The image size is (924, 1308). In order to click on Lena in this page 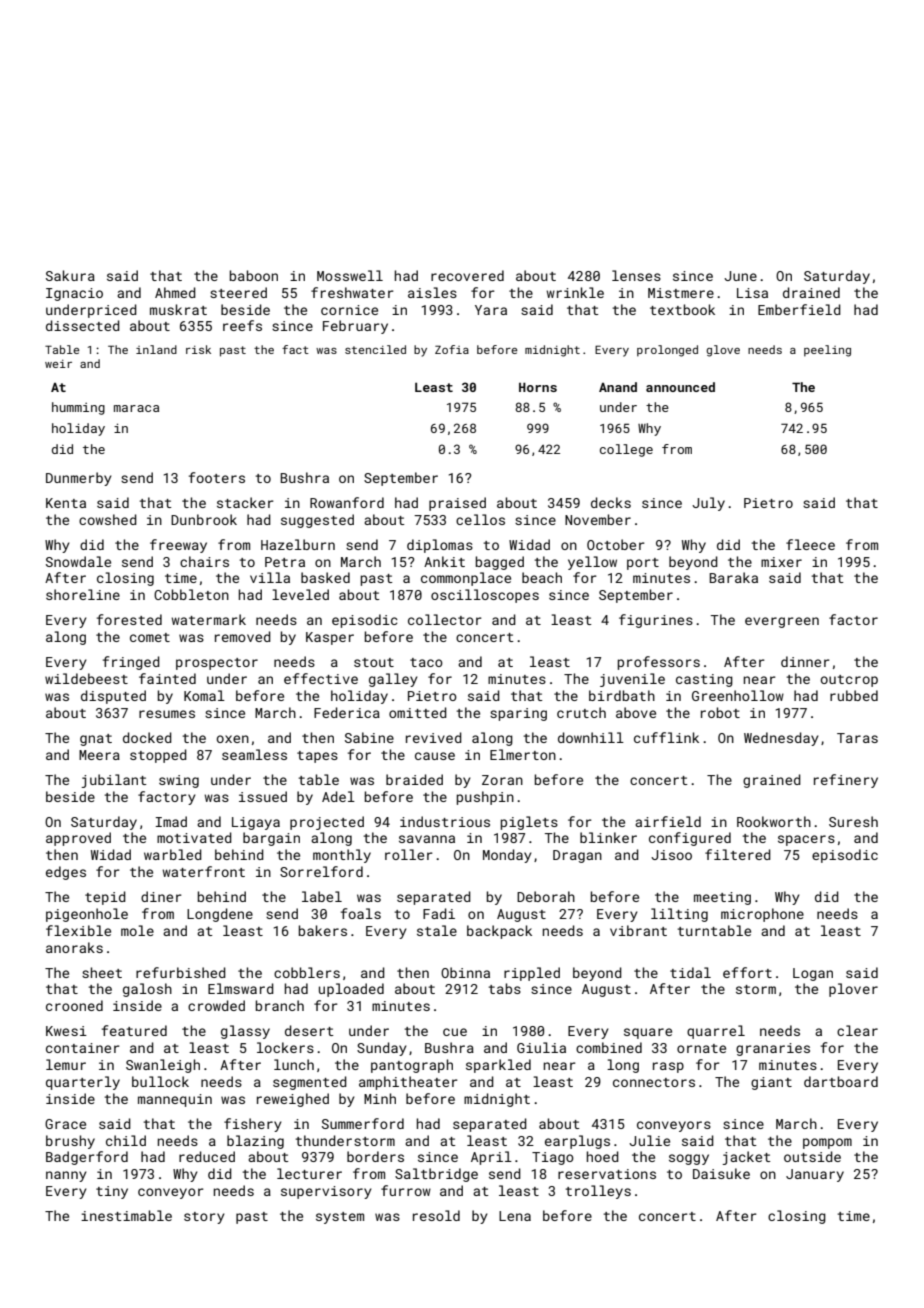, I will do `click(515, 1216)`.
